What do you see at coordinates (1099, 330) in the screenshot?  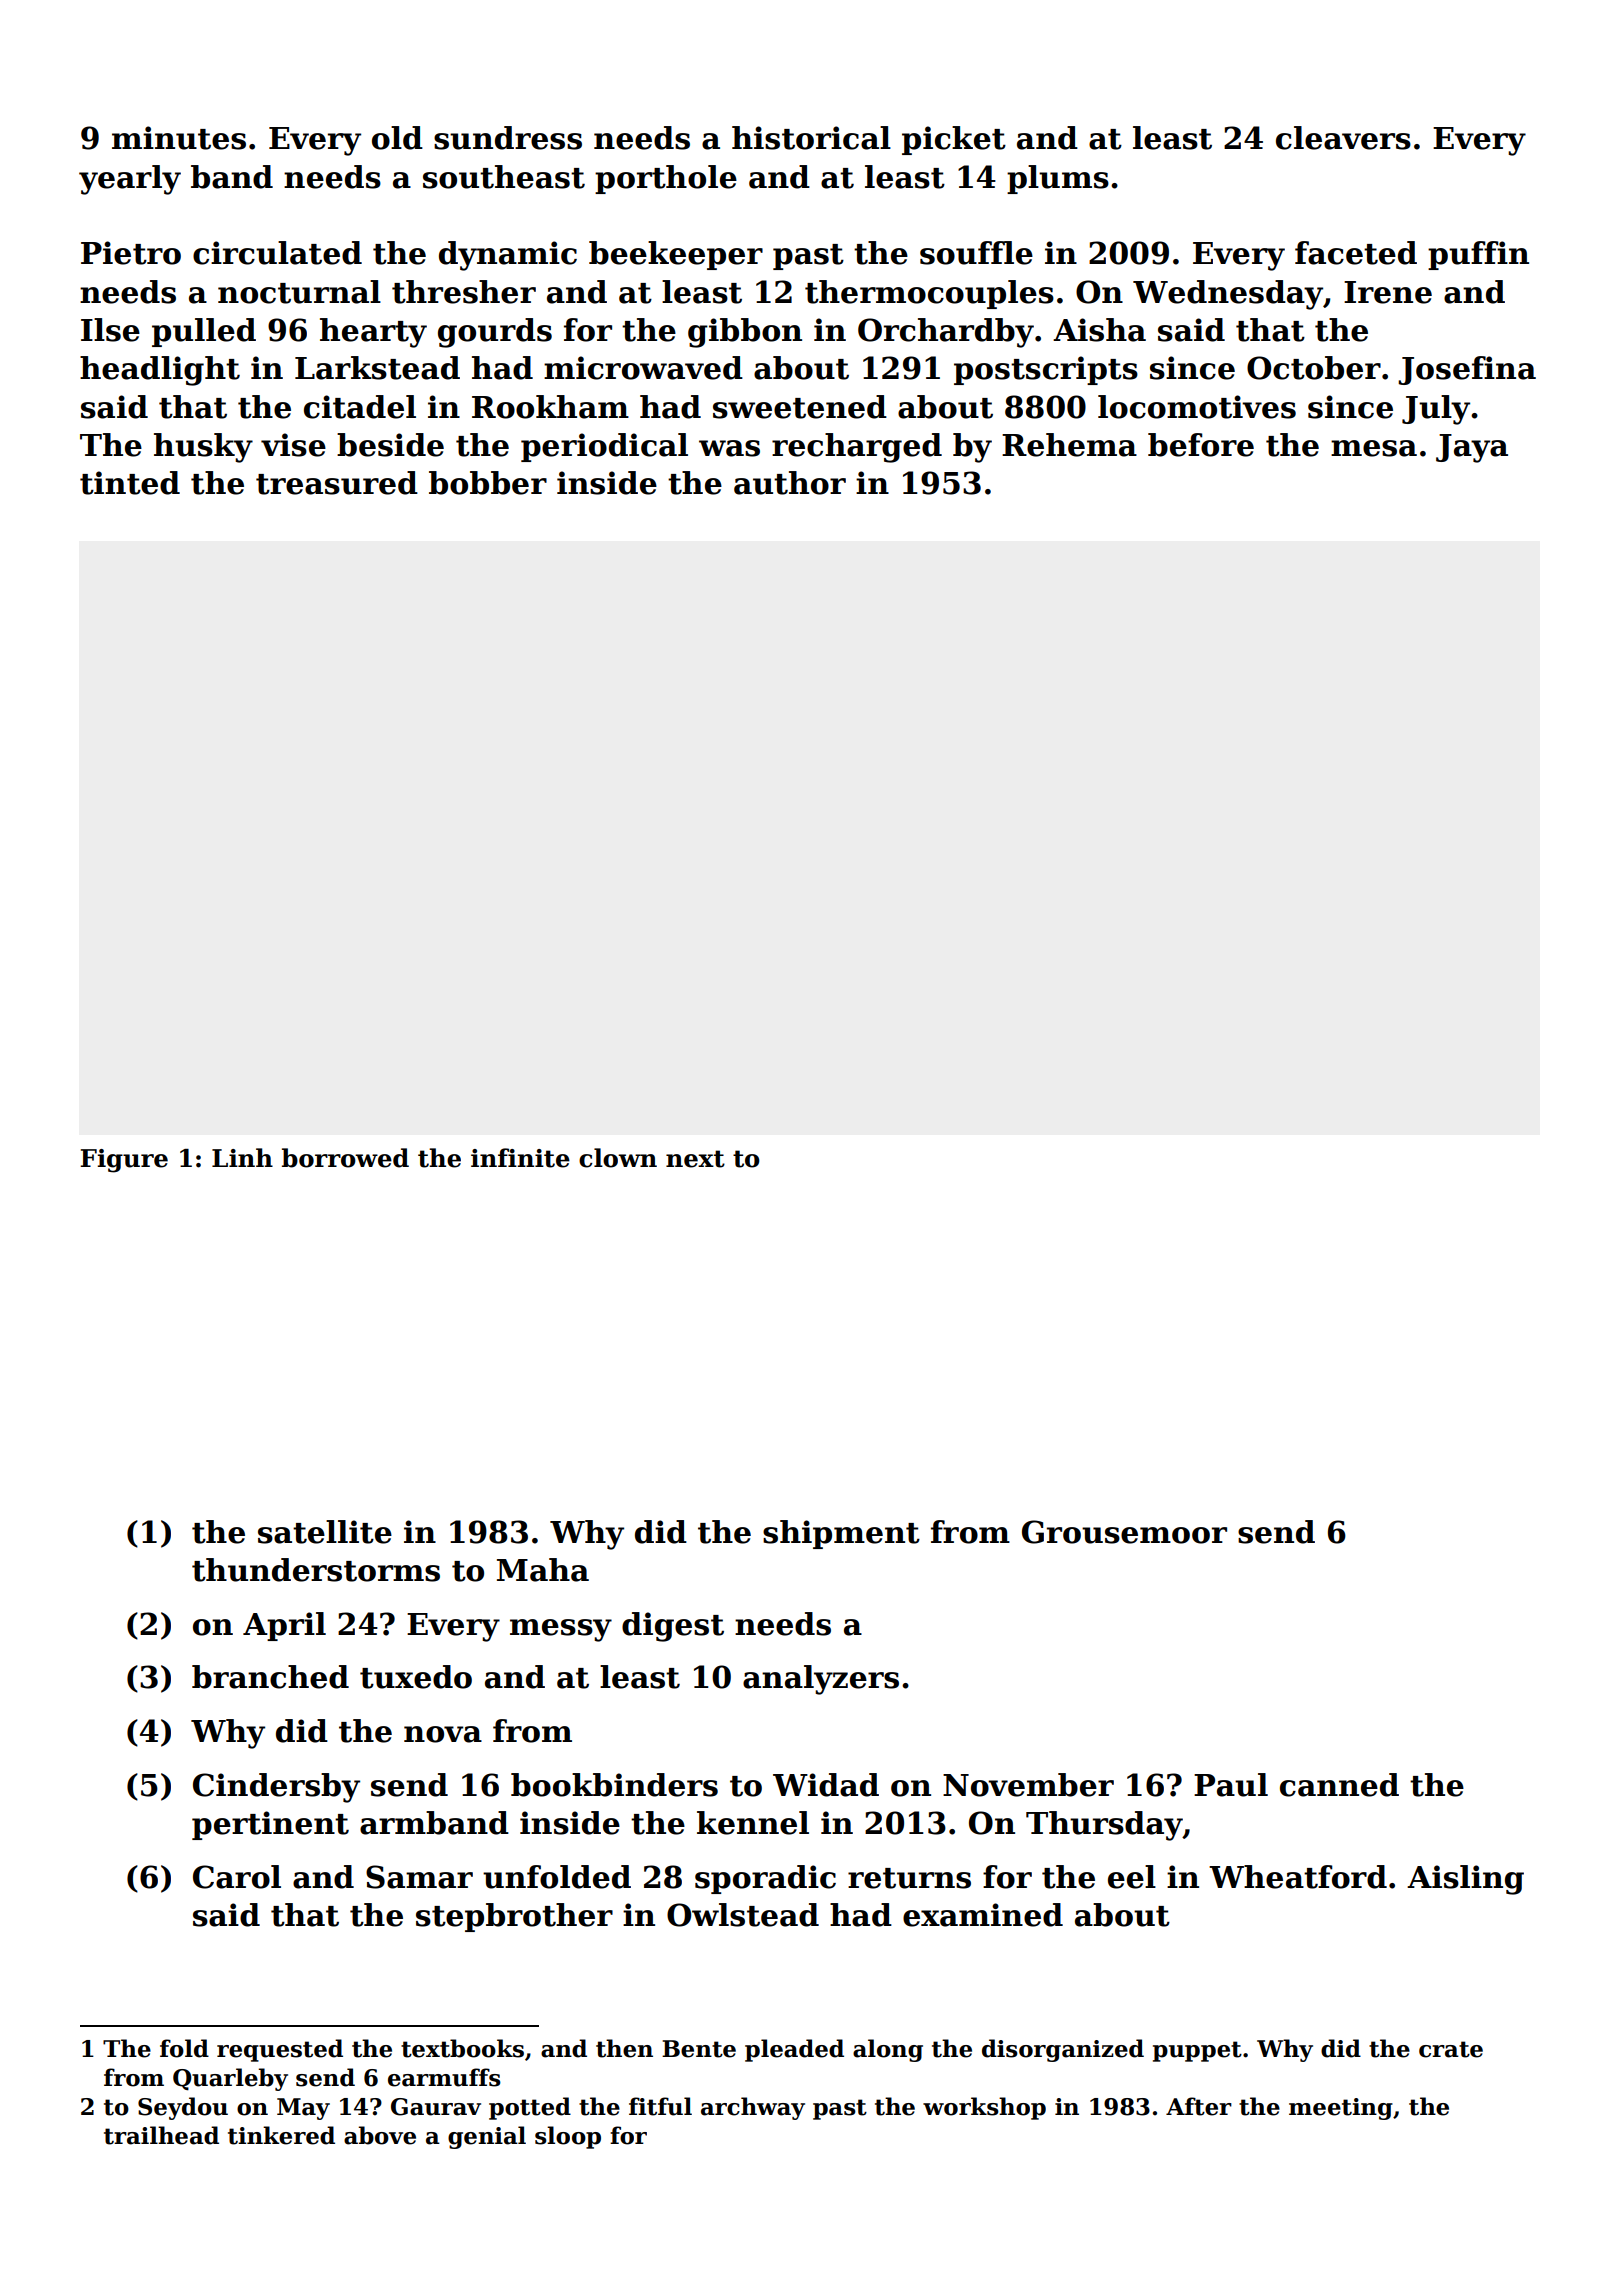 I see `Aisha` at bounding box center [1099, 330].
